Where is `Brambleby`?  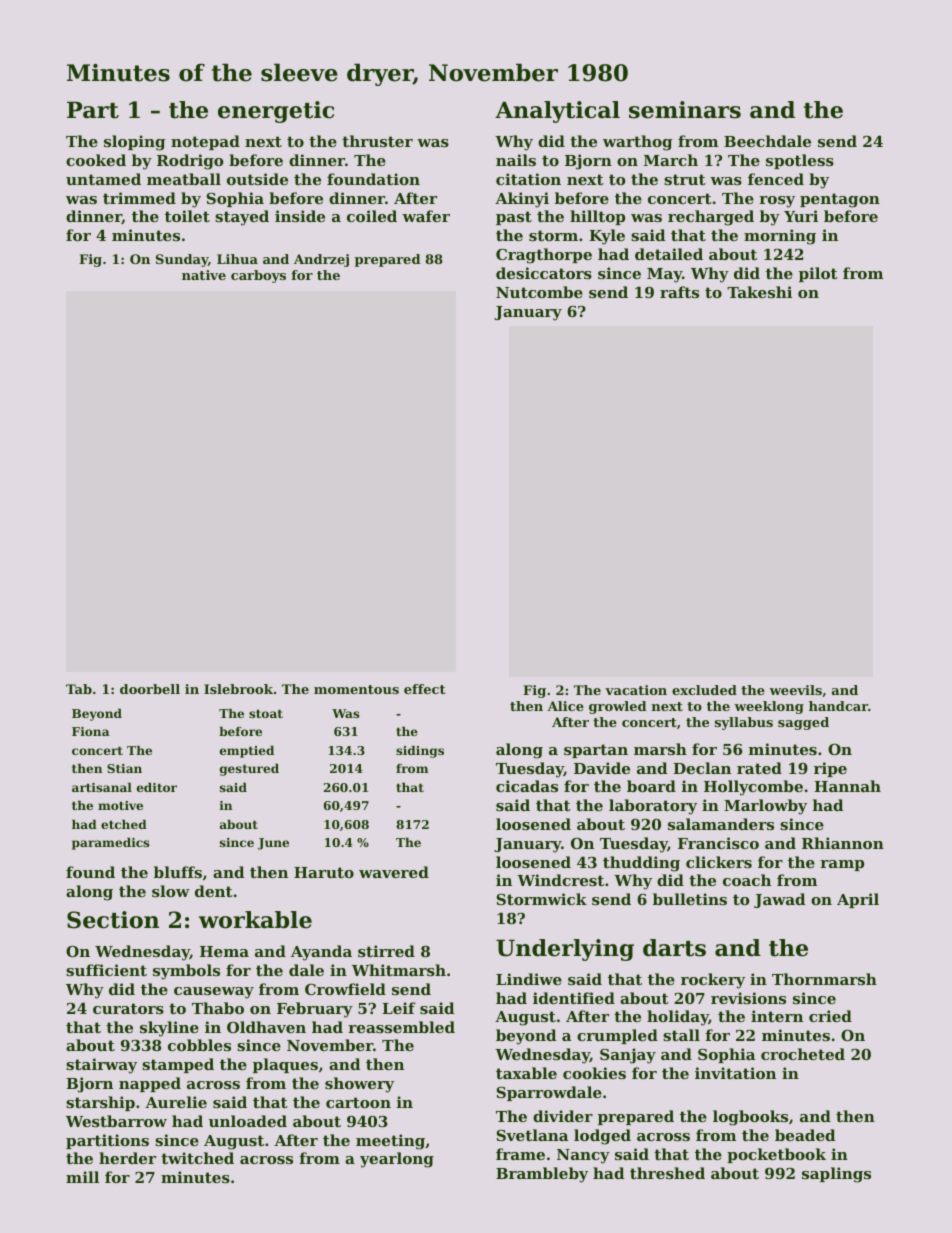 Brambleby is located at coordinates (542, 1175).
